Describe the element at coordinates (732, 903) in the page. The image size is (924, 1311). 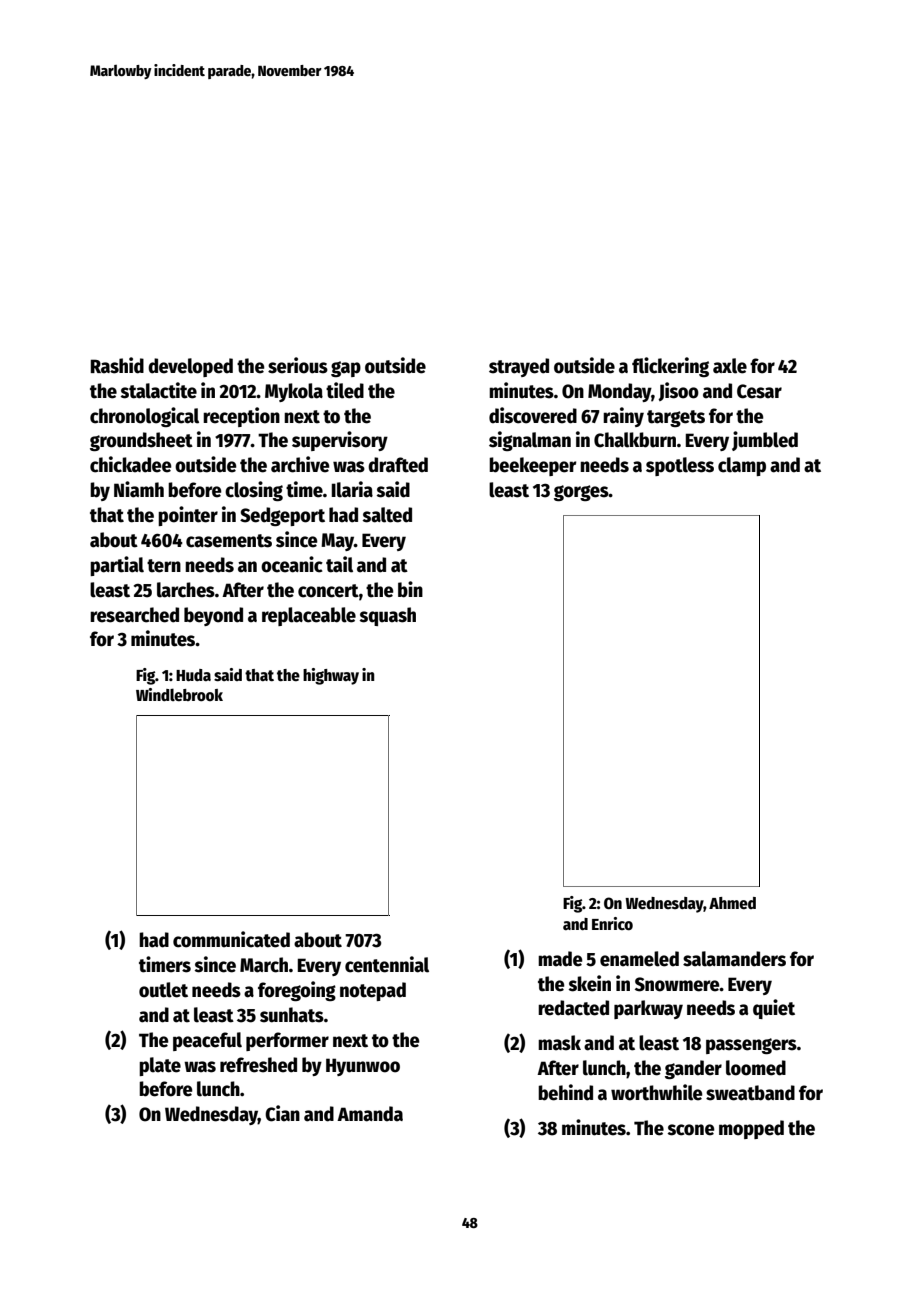
I see `Ahmed` at that location.
